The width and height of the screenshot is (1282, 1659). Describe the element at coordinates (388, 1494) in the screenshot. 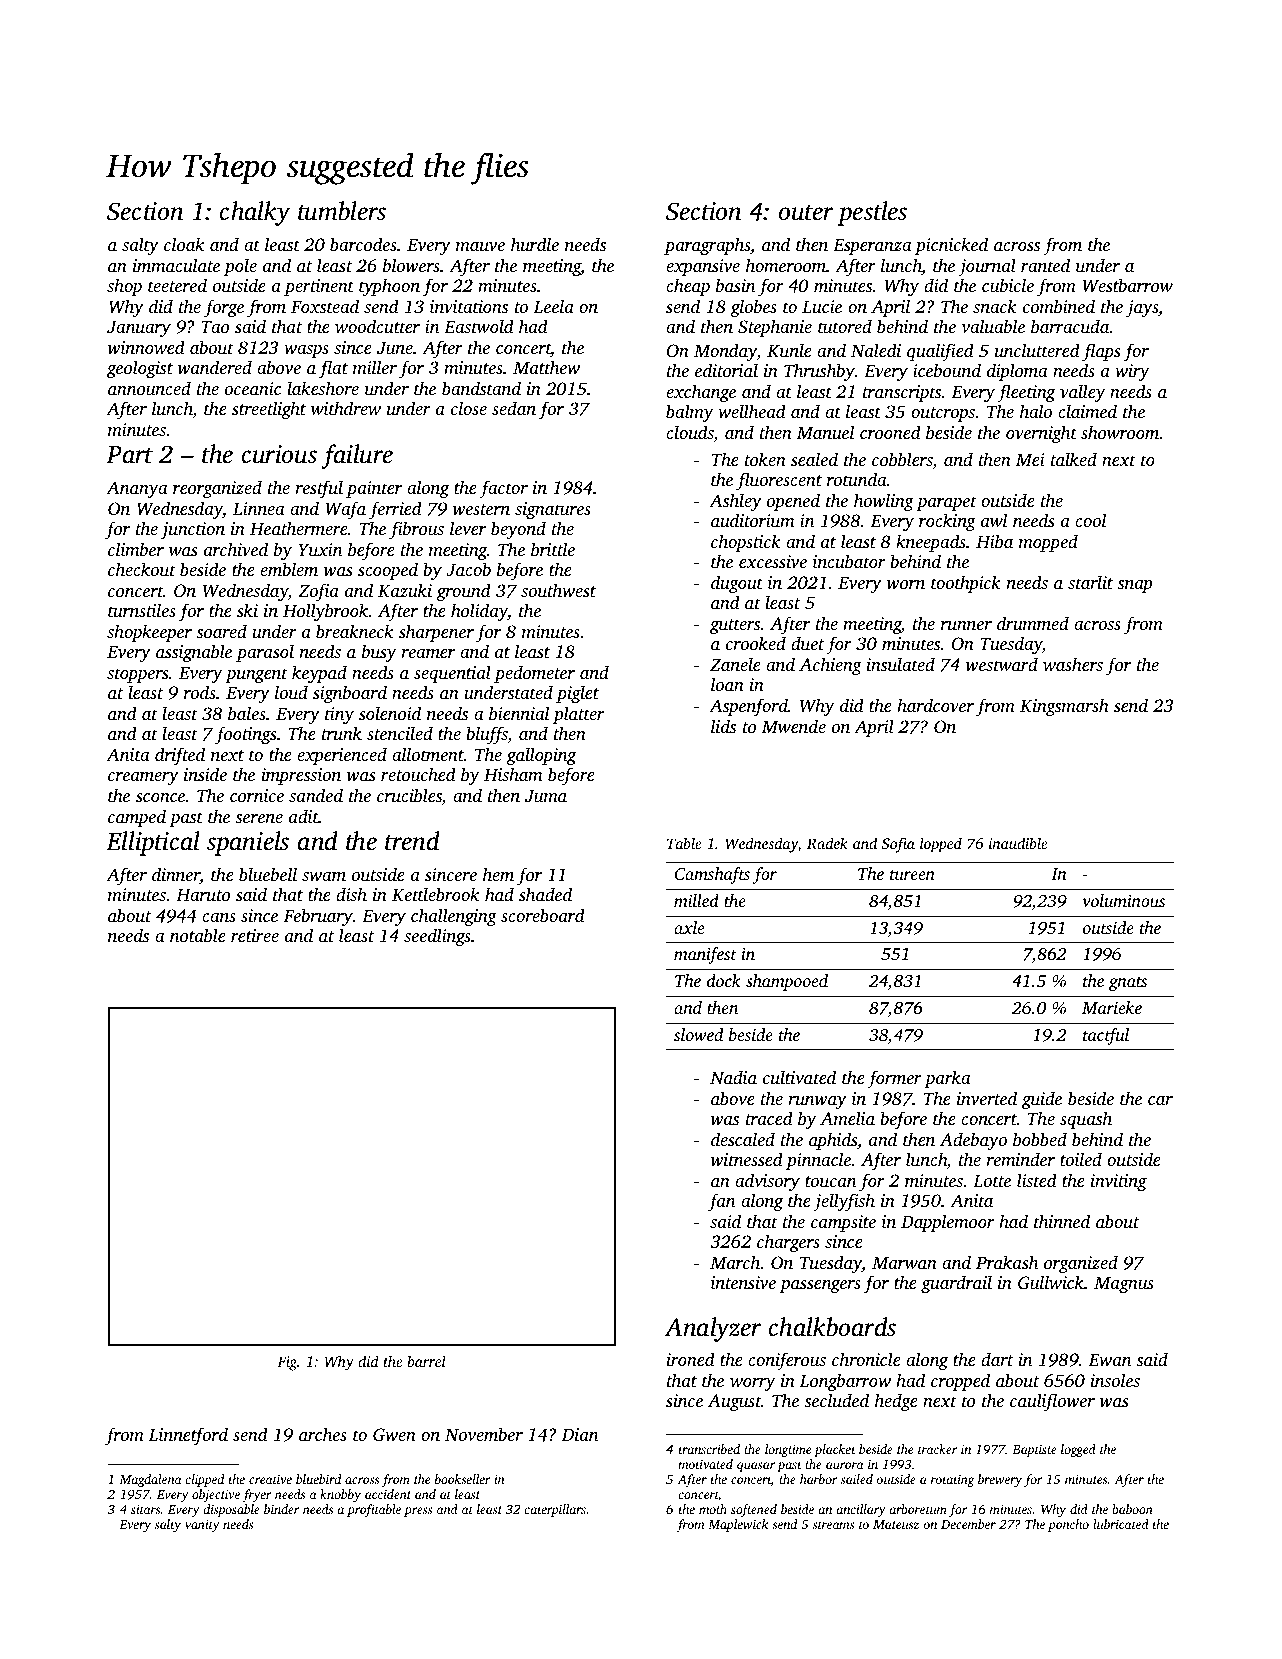

I see `accident` at that location.
